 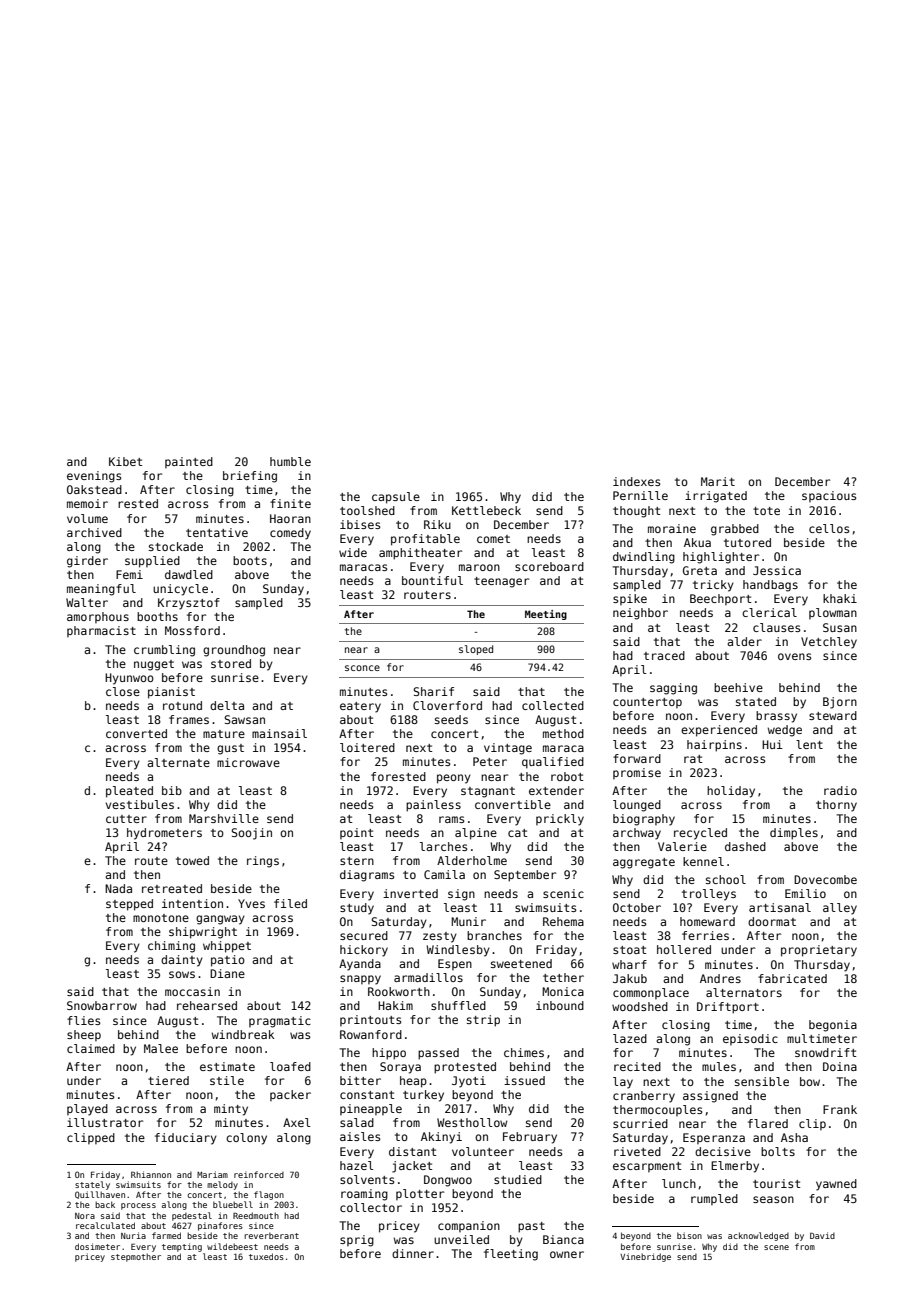 I want to click on lent, so click(x=809, y=744).
